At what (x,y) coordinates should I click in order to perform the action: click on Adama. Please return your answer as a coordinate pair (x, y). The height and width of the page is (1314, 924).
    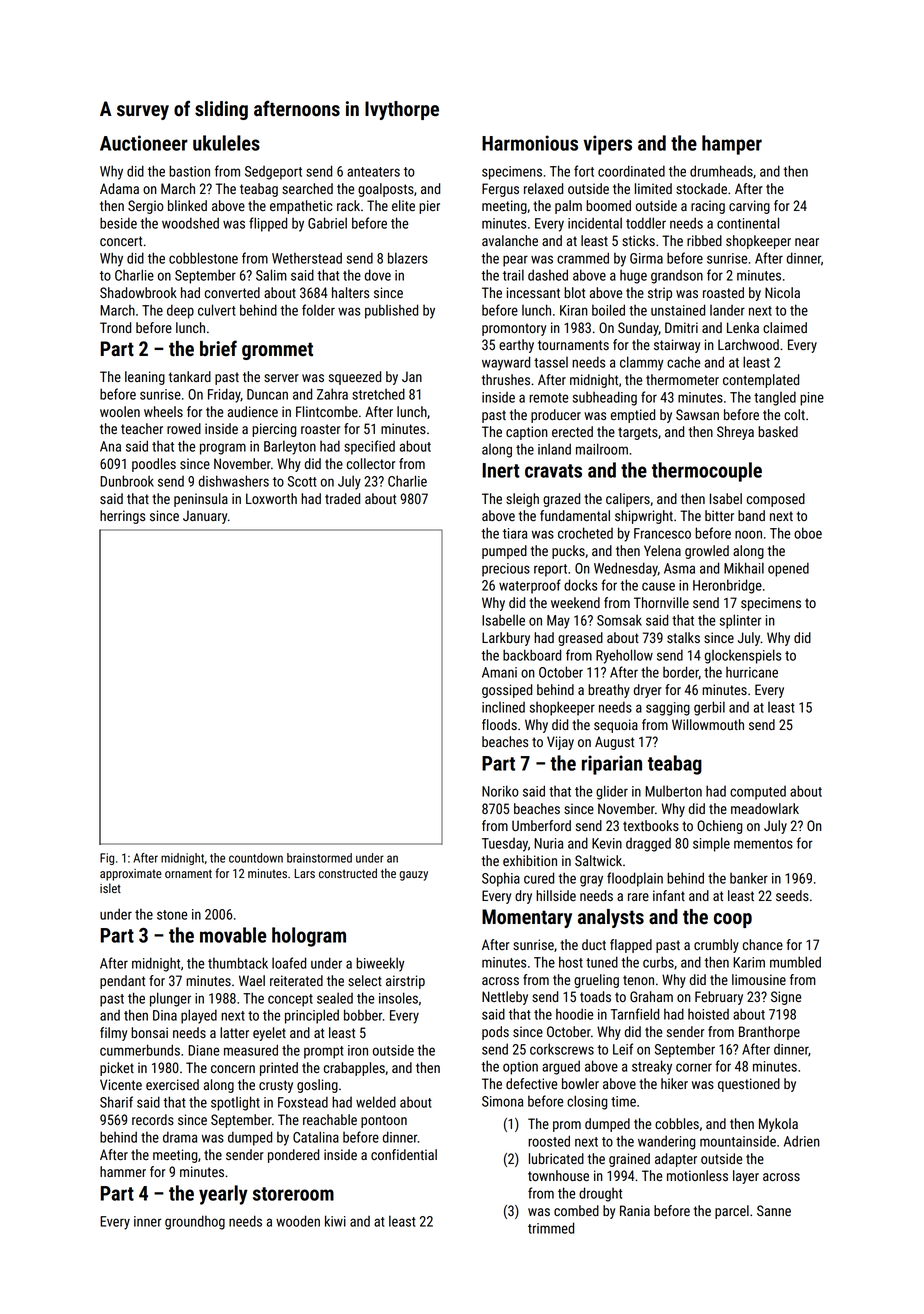
    Looking at the image, I should click on (119, 188).
